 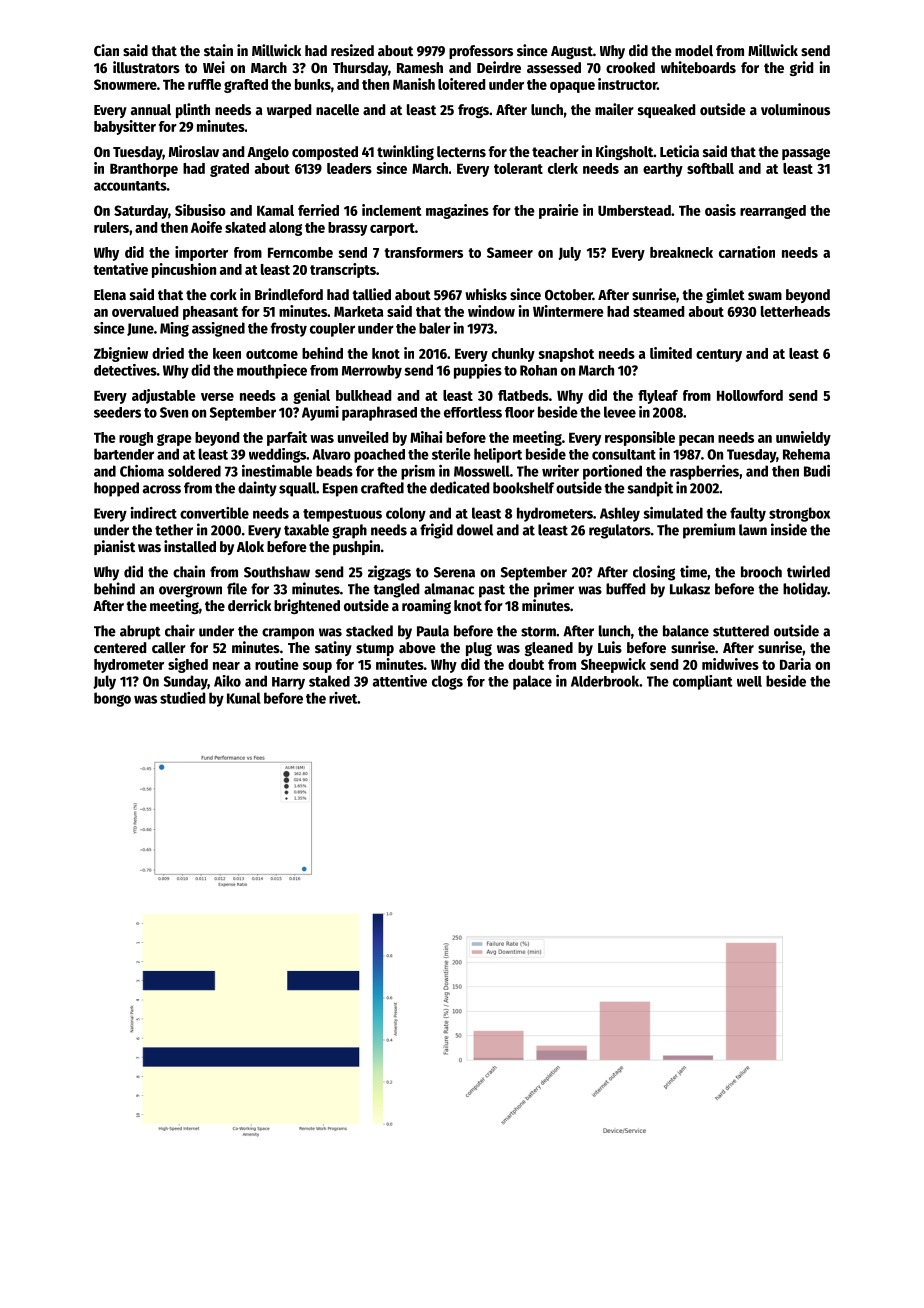 What do you see at coordinates (447, 682) in the screenshot?
I see `clogs` at bounding box center [447, 682].
